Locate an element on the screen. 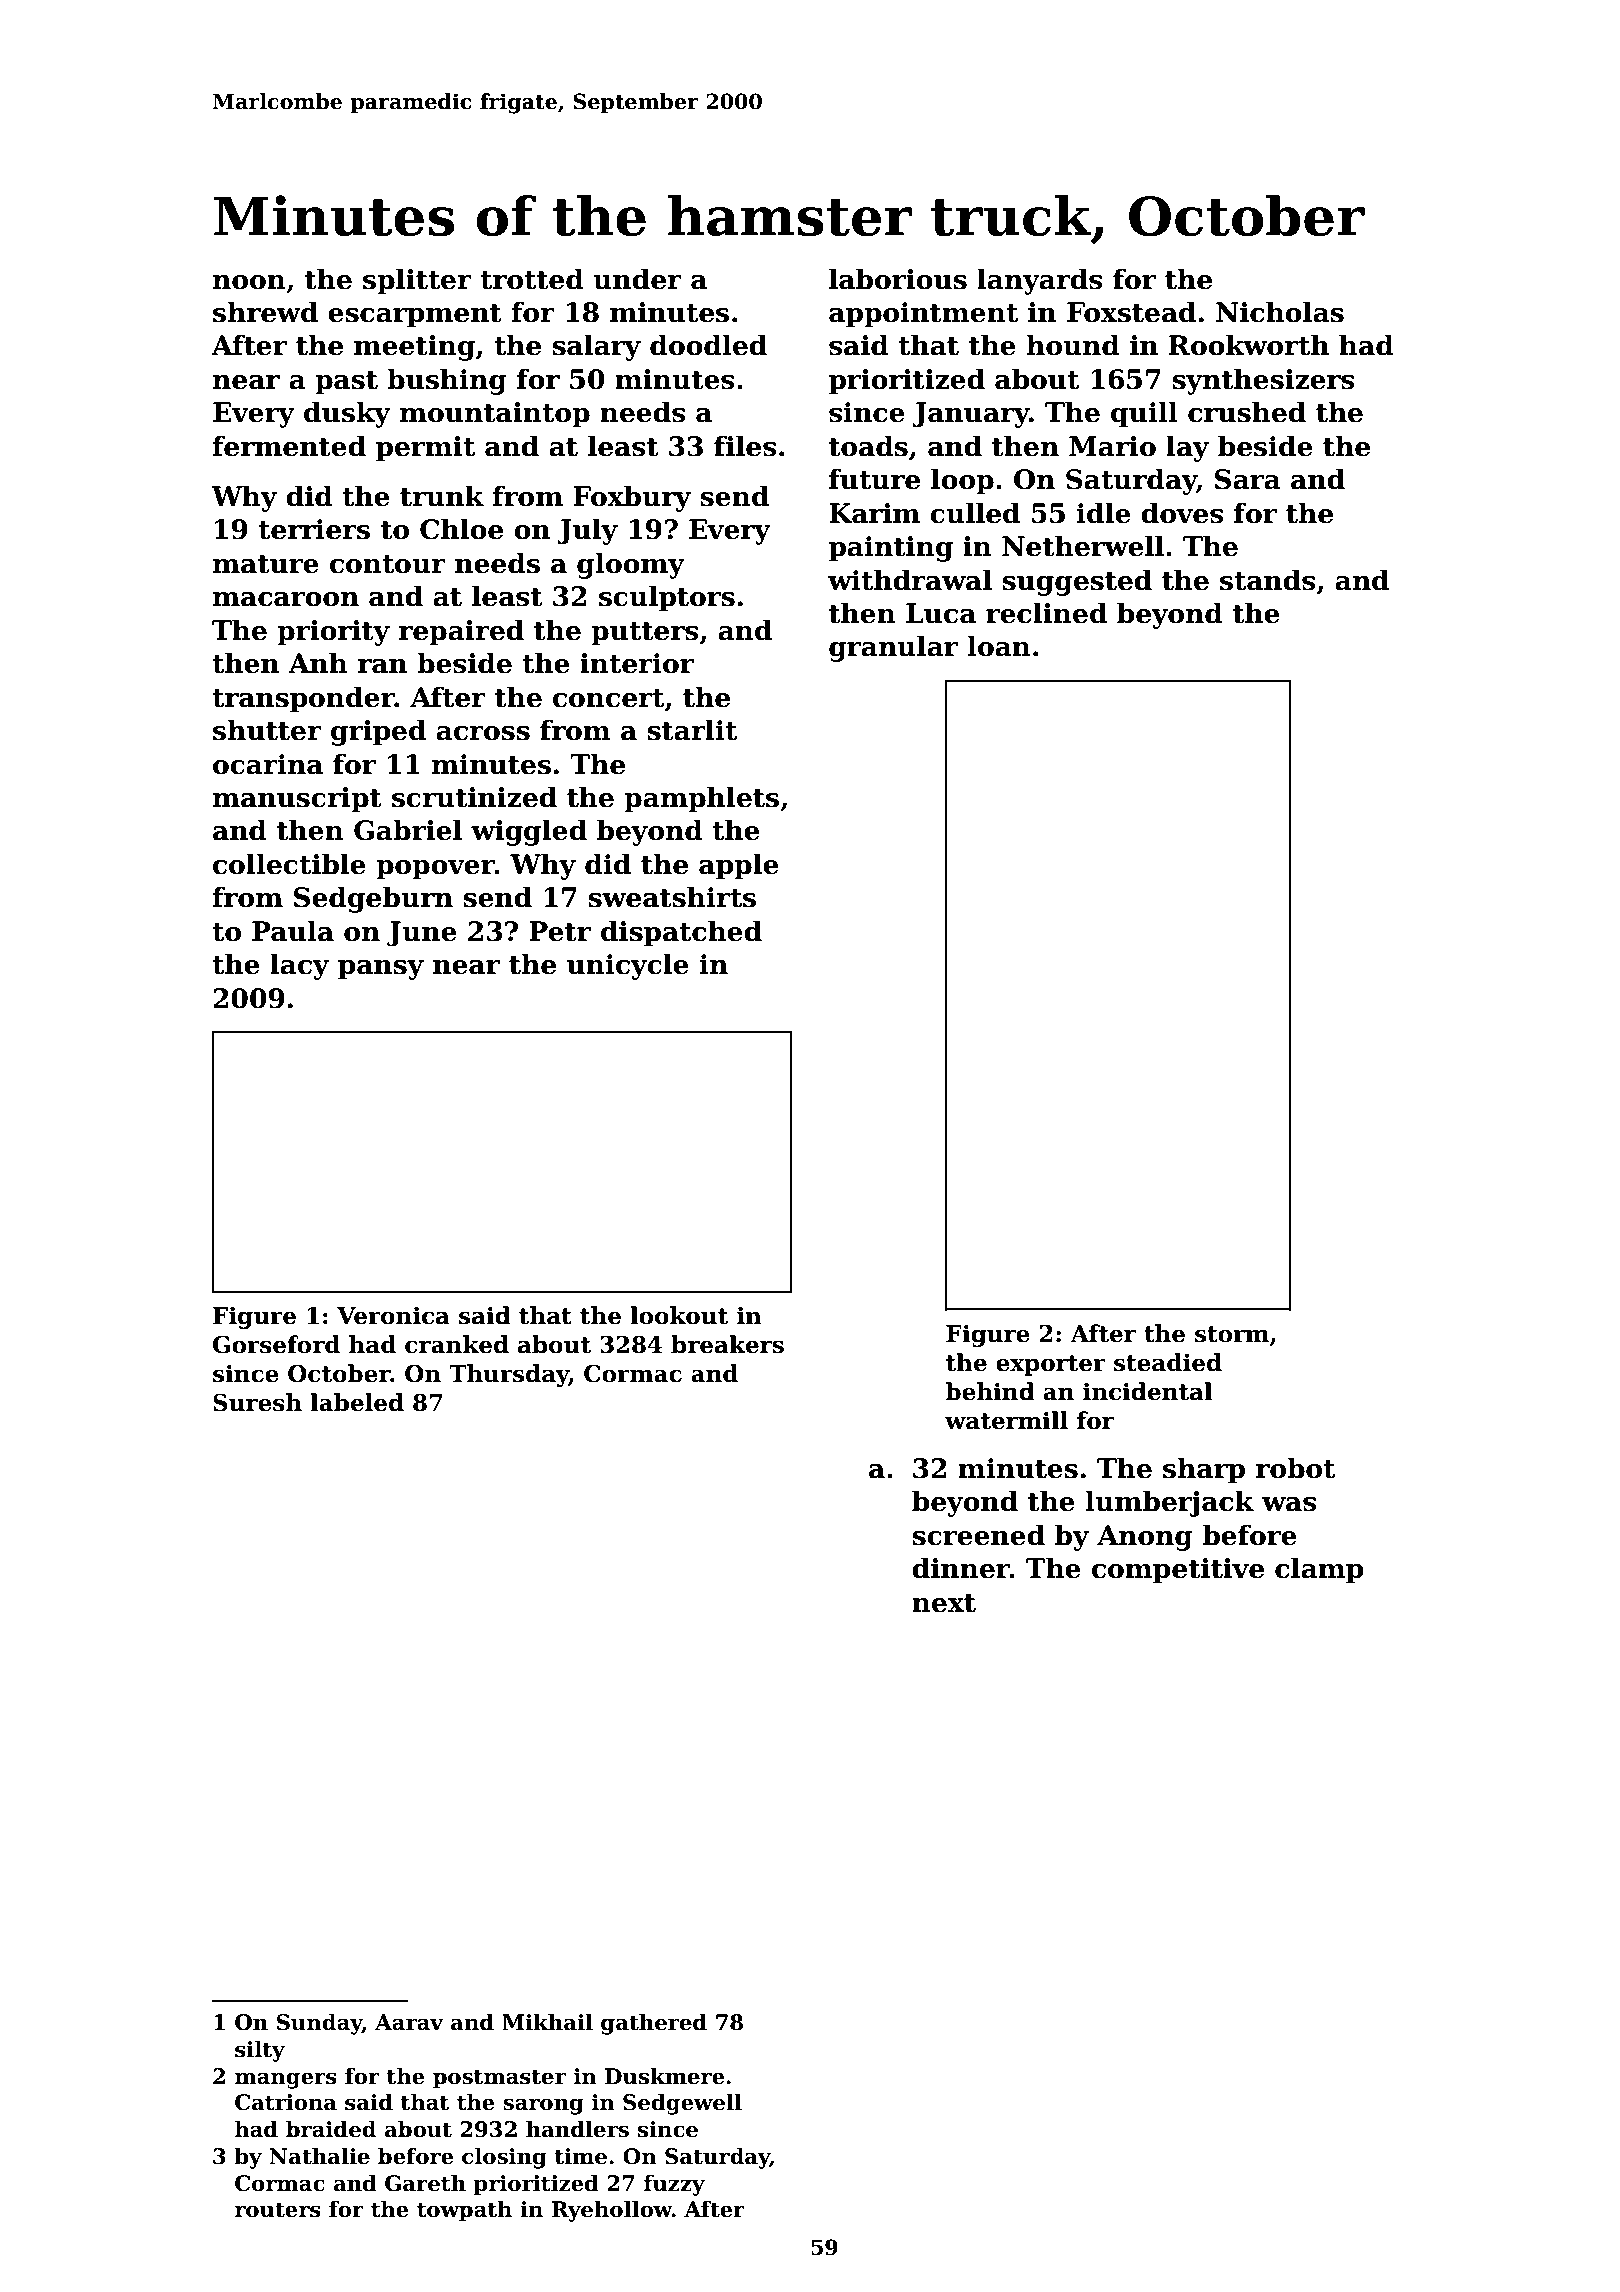  loop is located at coordinates (962, 481).
